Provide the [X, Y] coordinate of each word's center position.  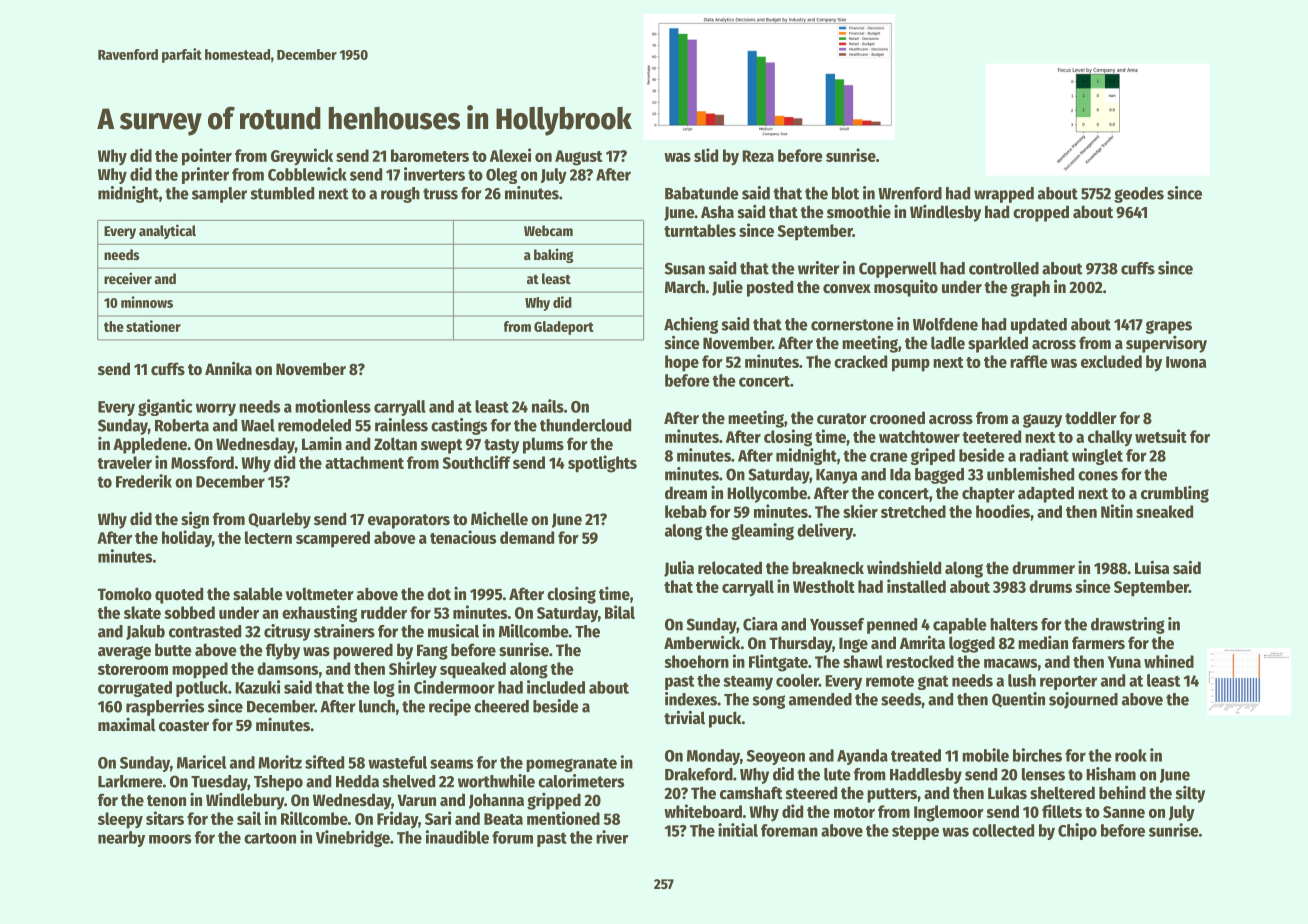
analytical [167, 231]
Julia [679, 569]
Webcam [548, 230]
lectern [268, 537]
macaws [1010, 663]
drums [1050, 586]
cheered [501, 706]
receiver [128, 278]
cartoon [270, 838]
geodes [1139, 195]
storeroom [133, 669]
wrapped [1004, 195]
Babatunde [702, 193]
